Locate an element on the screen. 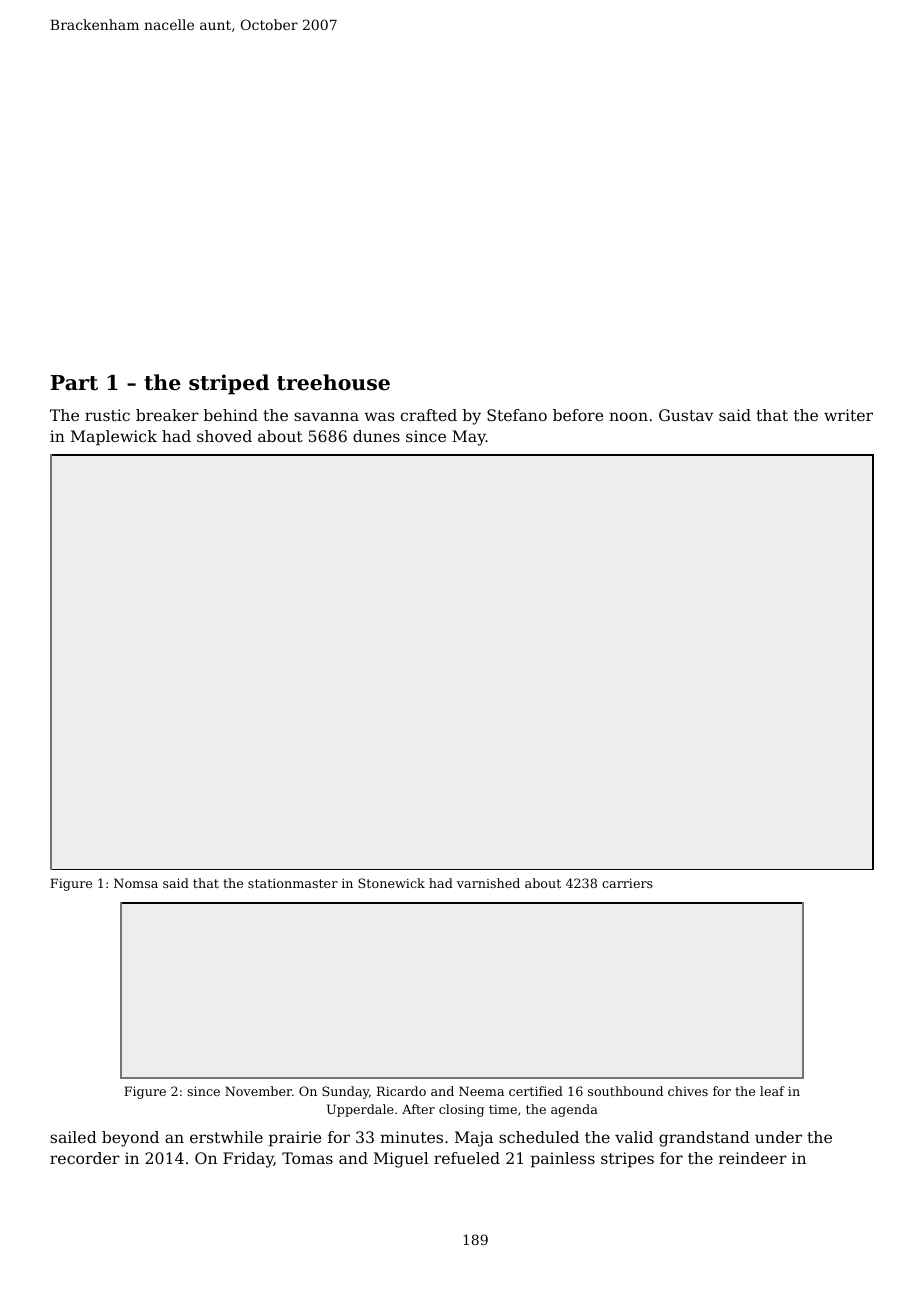  stationmaster is located at coordinates (293, 883).
